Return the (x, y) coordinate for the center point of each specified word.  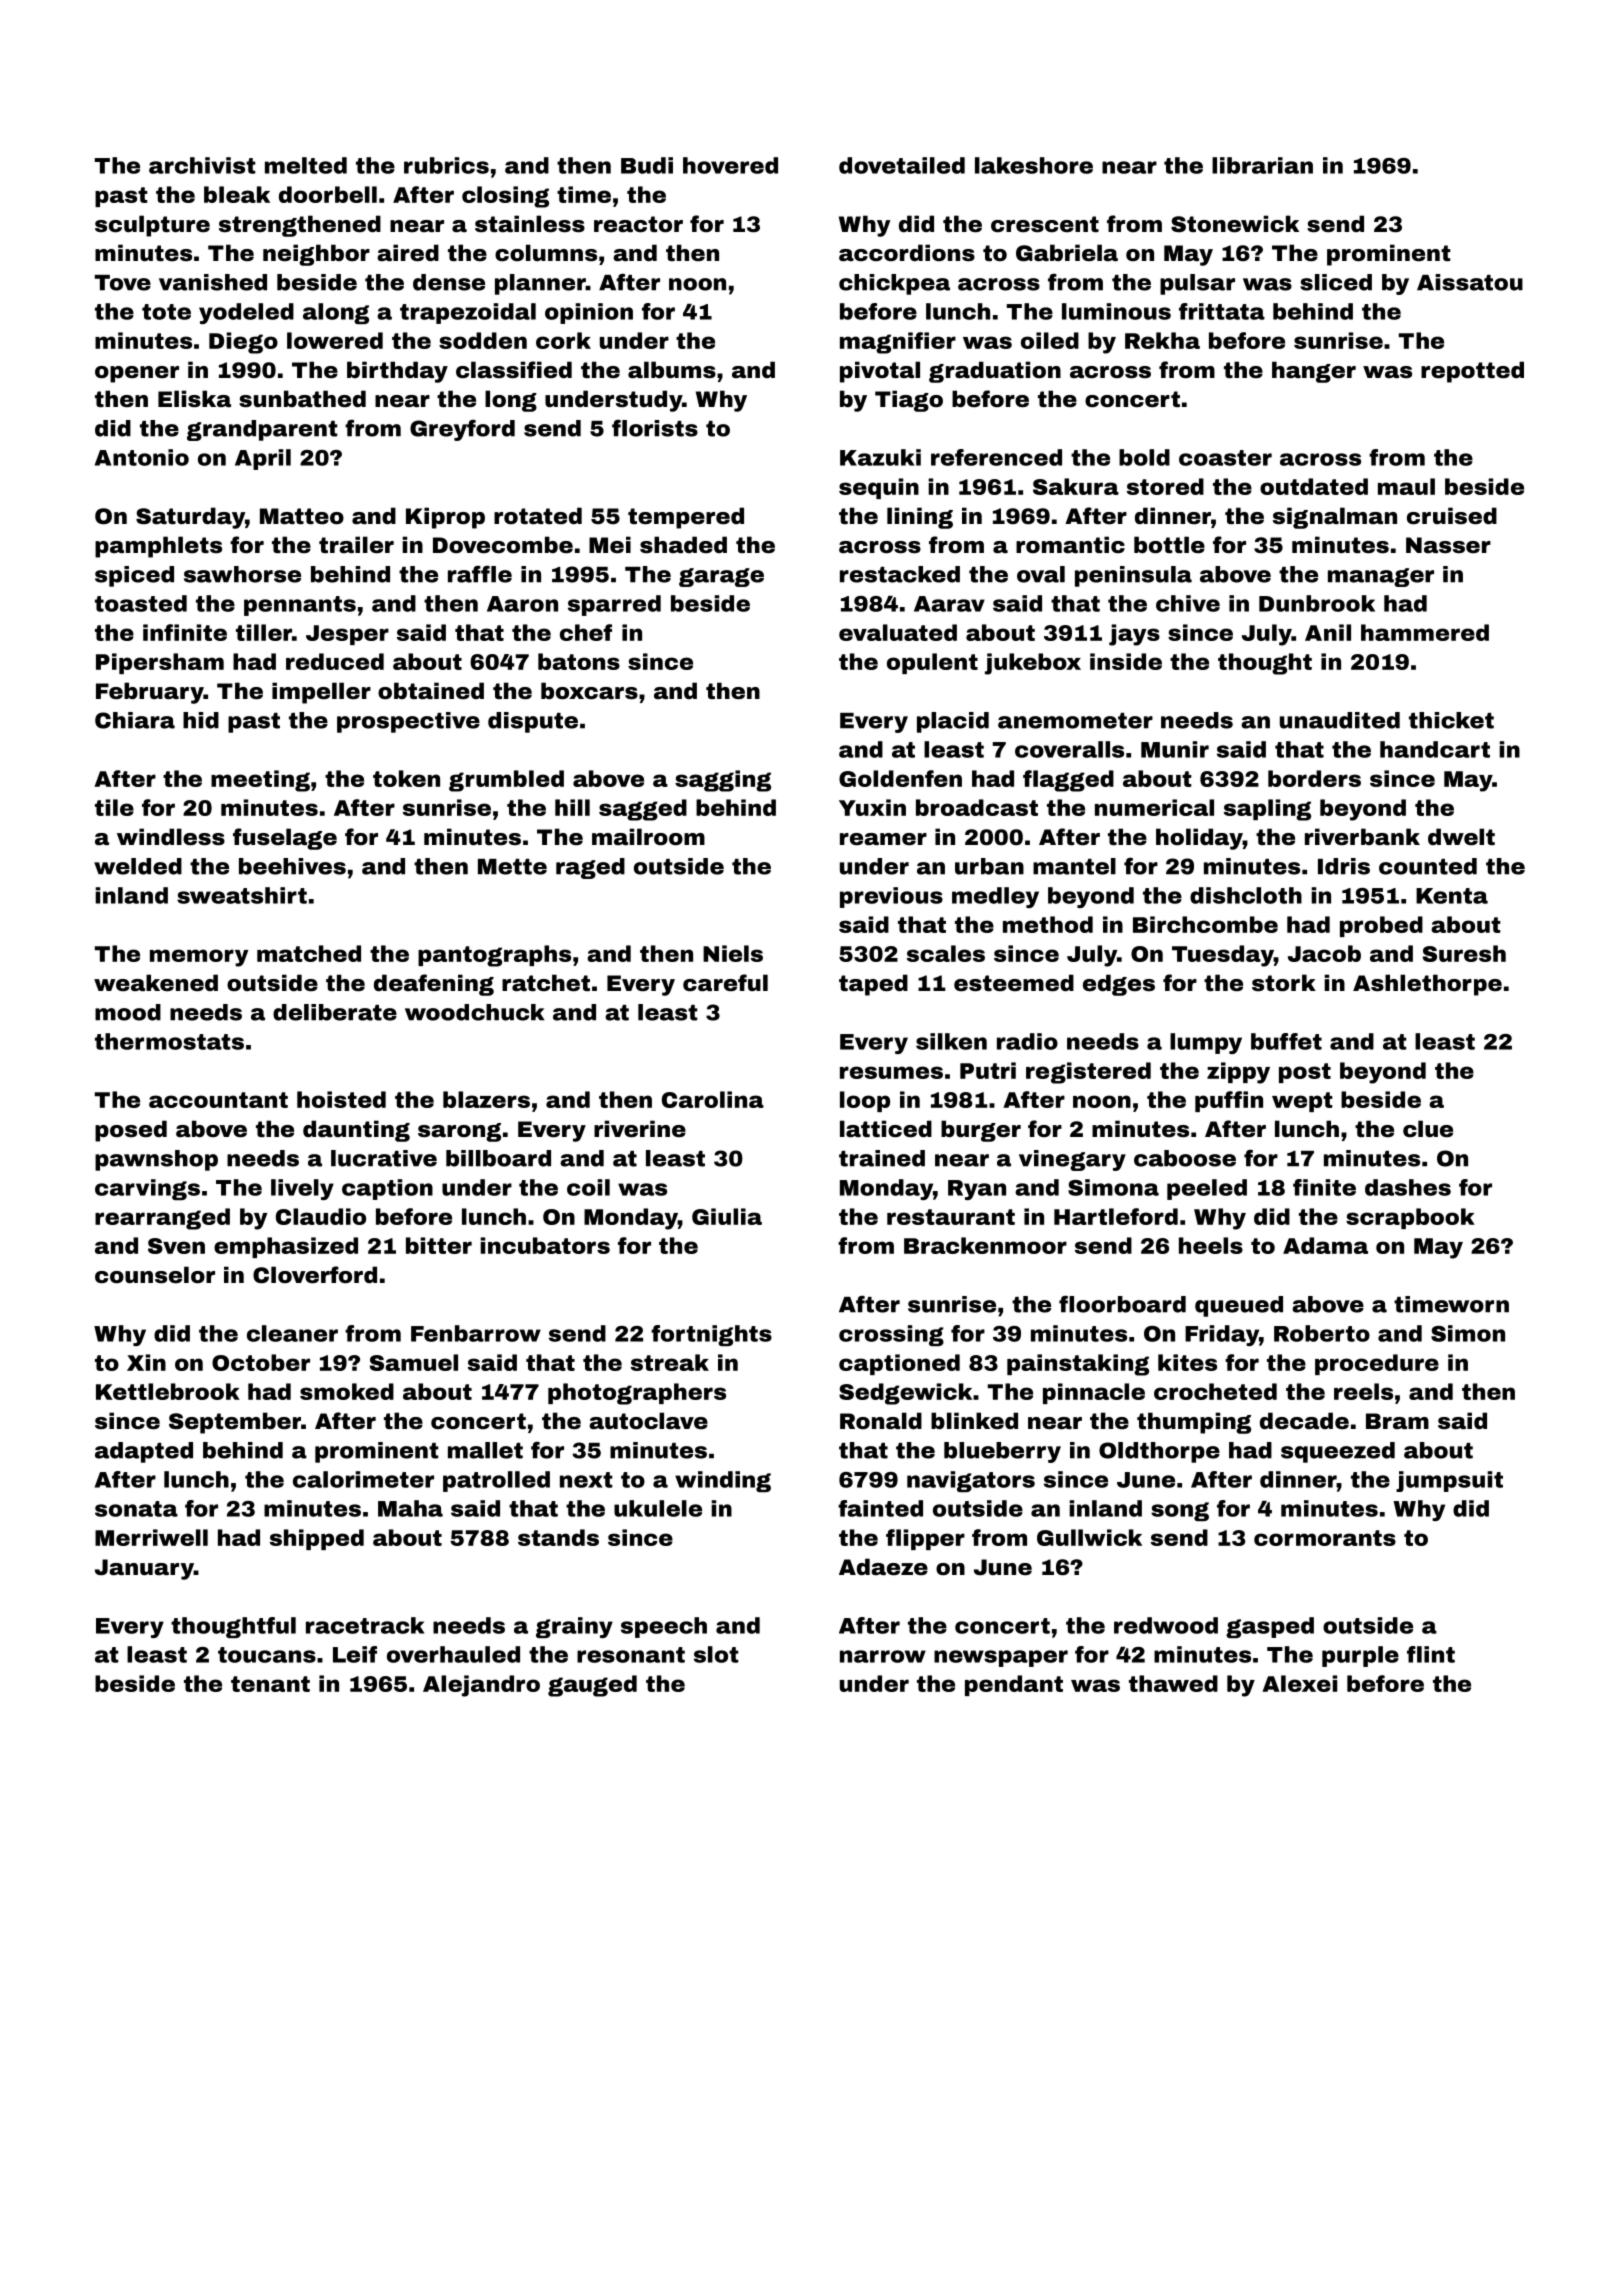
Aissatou (1470, 282)
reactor (638, 224)
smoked (347, 1391)
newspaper (1001, 1658)
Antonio (142, 457)
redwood (1166, 1625)
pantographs (494, 956)
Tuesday (1223, 956)
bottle (1169, 545)
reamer (883, 839)
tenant (270, 1684)
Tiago (909, 401)
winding (723, 1481)
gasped (1270, 1627)
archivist (202, 165)
